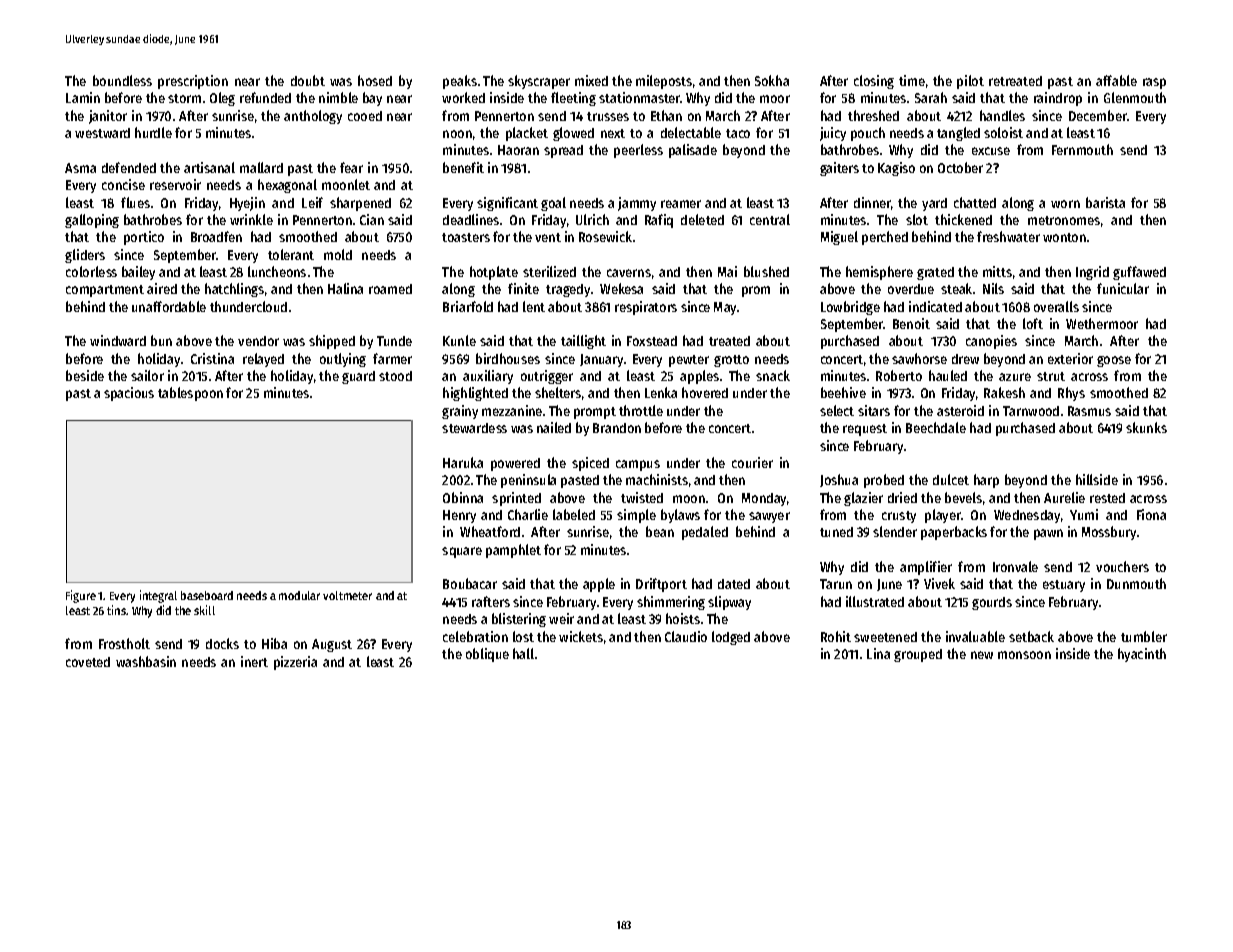 The image size is (1233, 952). What do you see at coordinates (1098, 115) in the screenshot?
I see `December` at bounding box center [1098, 115].
